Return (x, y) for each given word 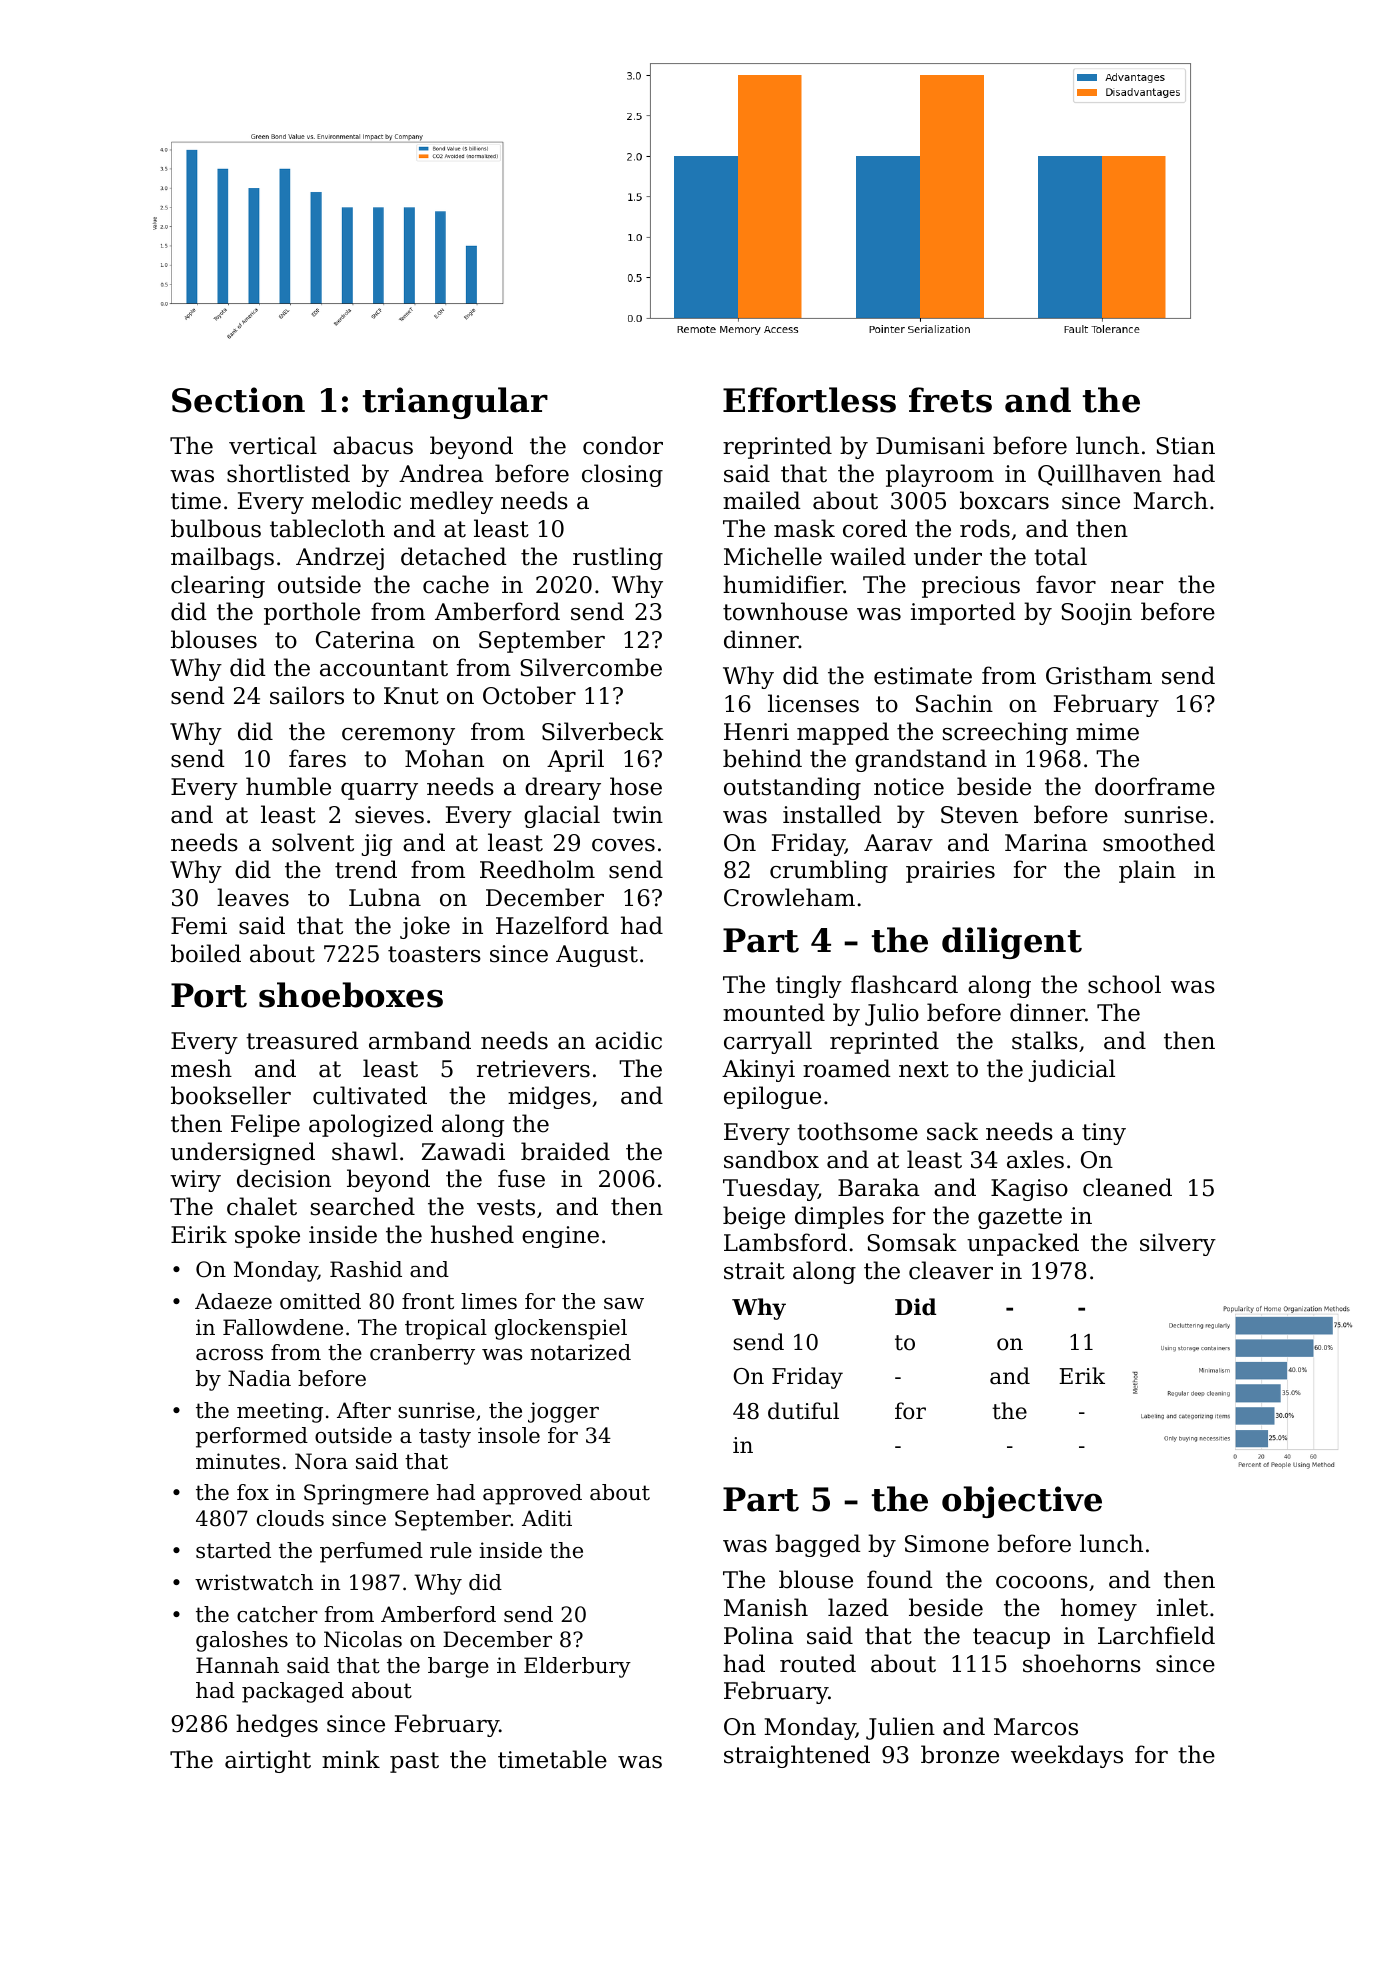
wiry (195, 1181)
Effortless (809, 400)
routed (818, 1663)
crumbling (829, 871)
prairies (950, 872)
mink (351, 1759)
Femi (199, 926)
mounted (774, 1012)
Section (238, 400)
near (1137, 587)
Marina (1046, 843)
